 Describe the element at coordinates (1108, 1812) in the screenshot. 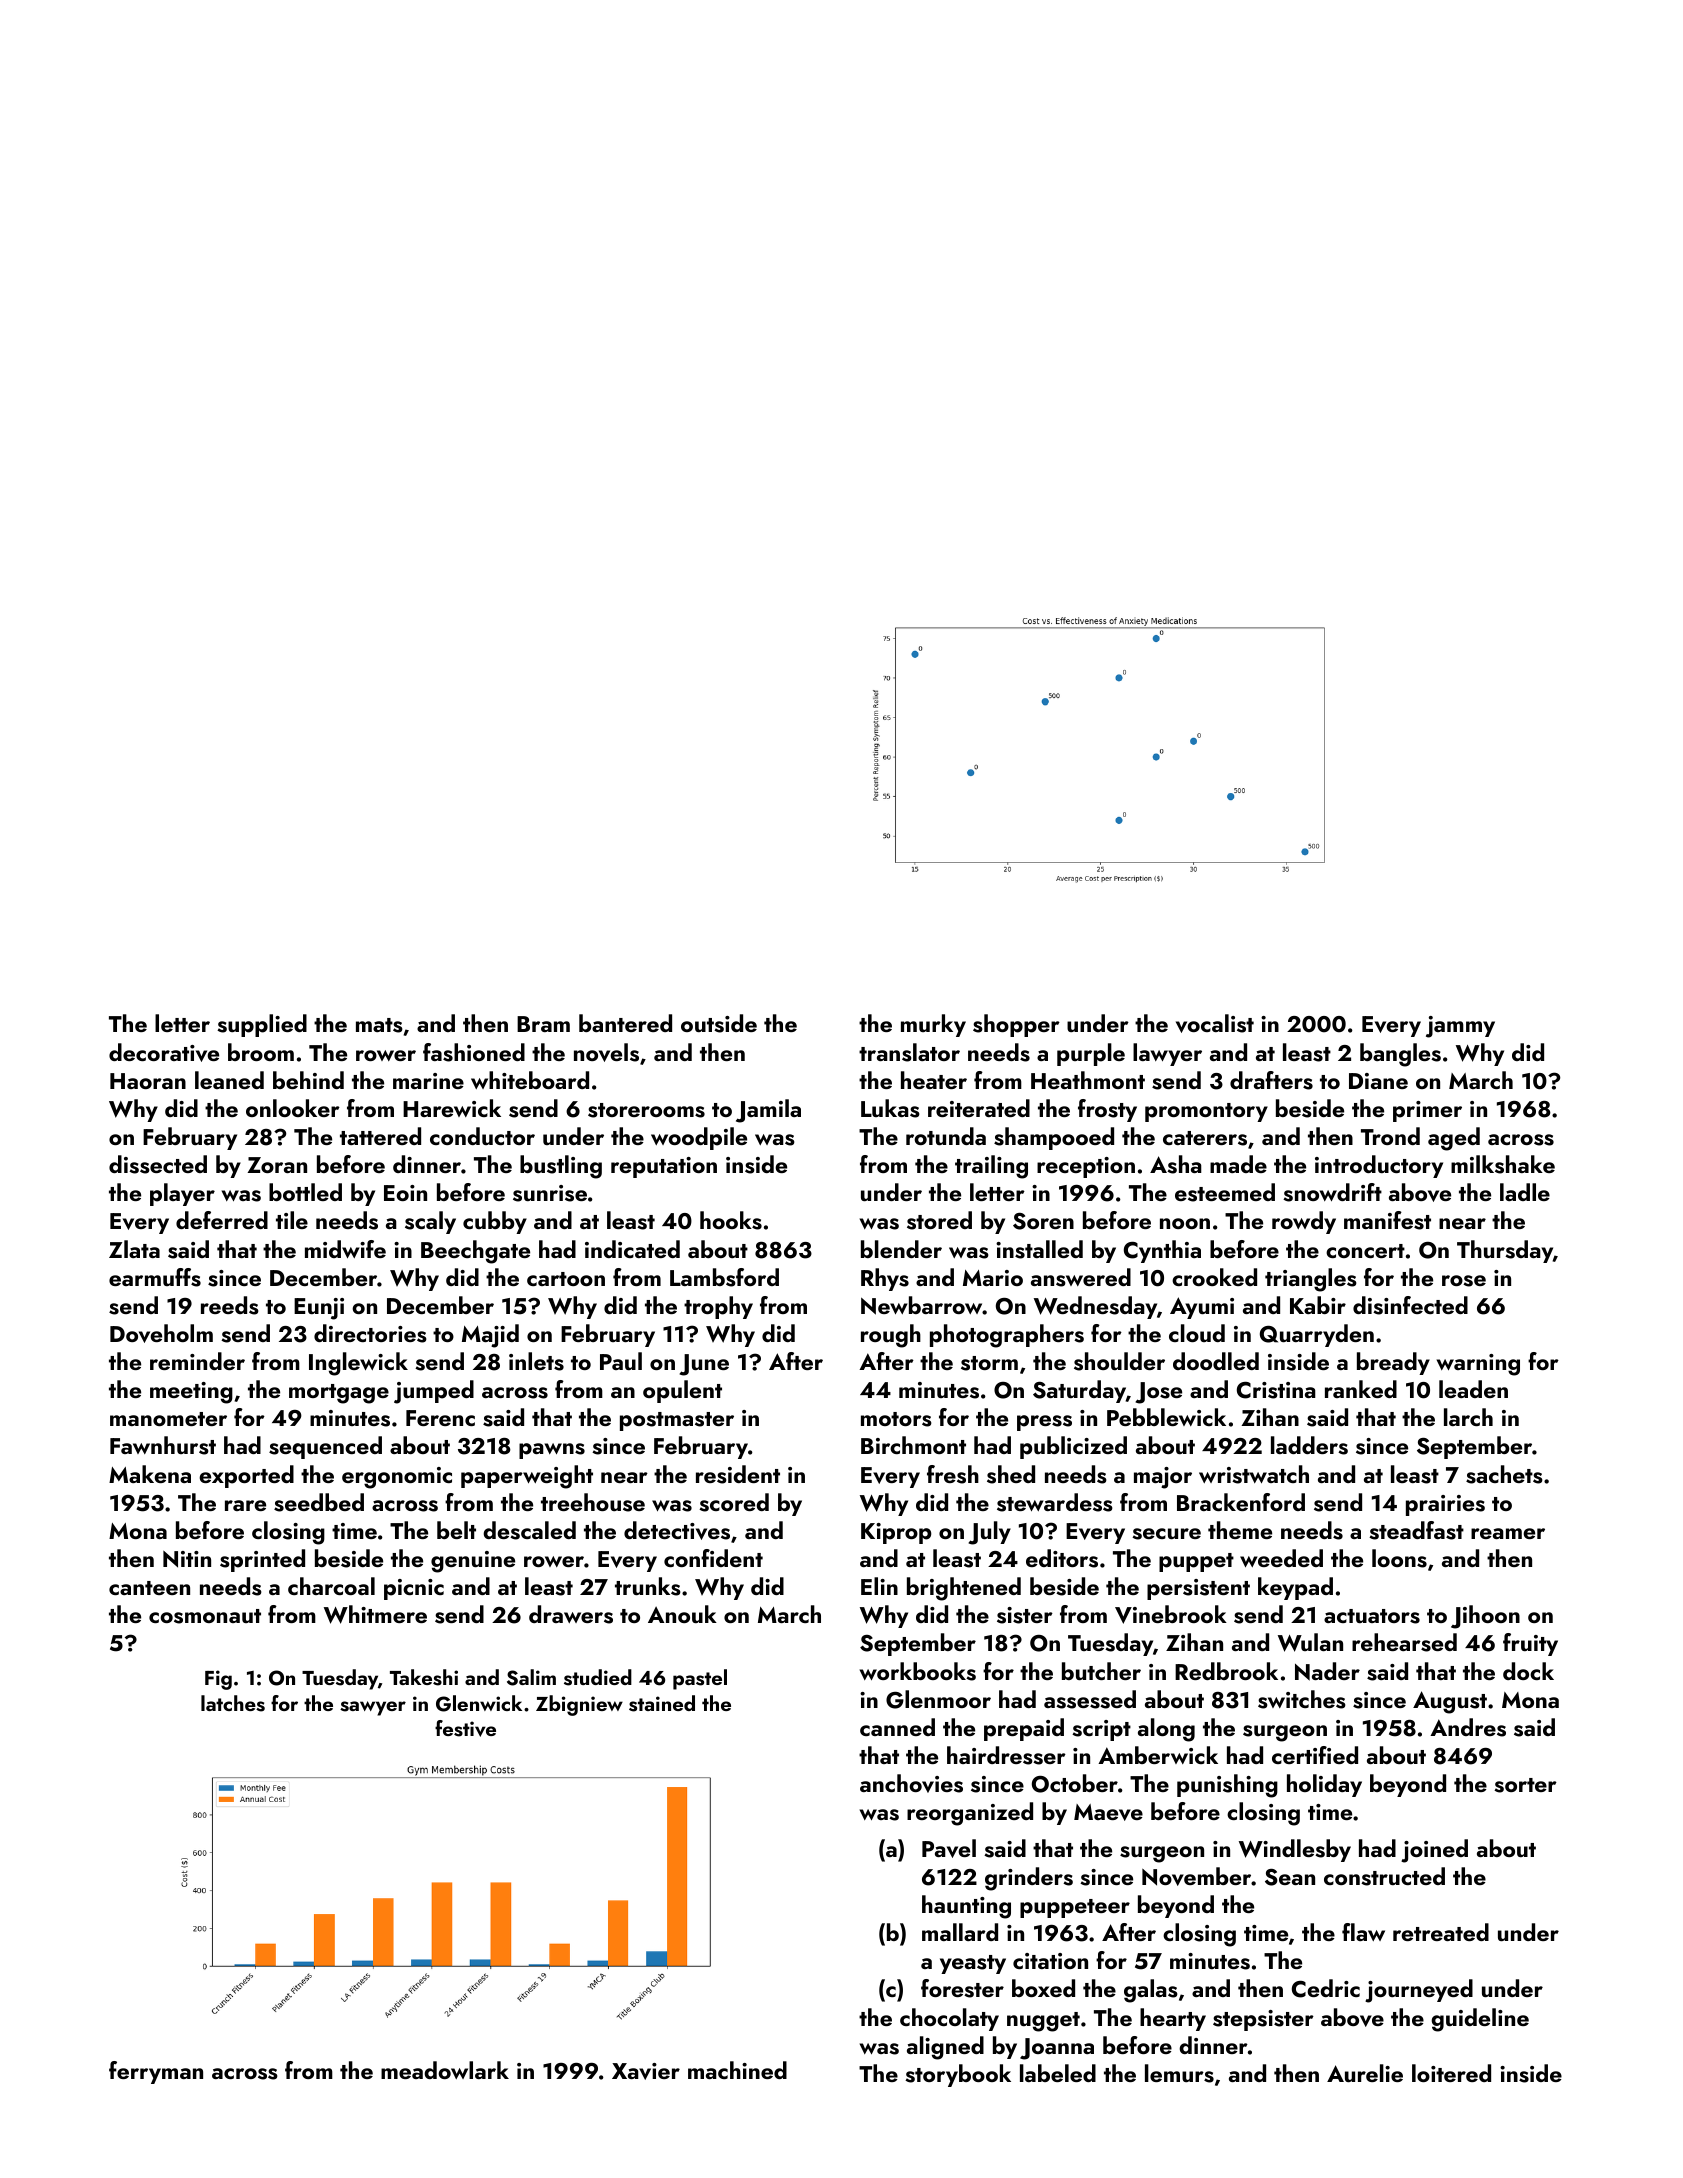

I see `Maeve` at that location.
